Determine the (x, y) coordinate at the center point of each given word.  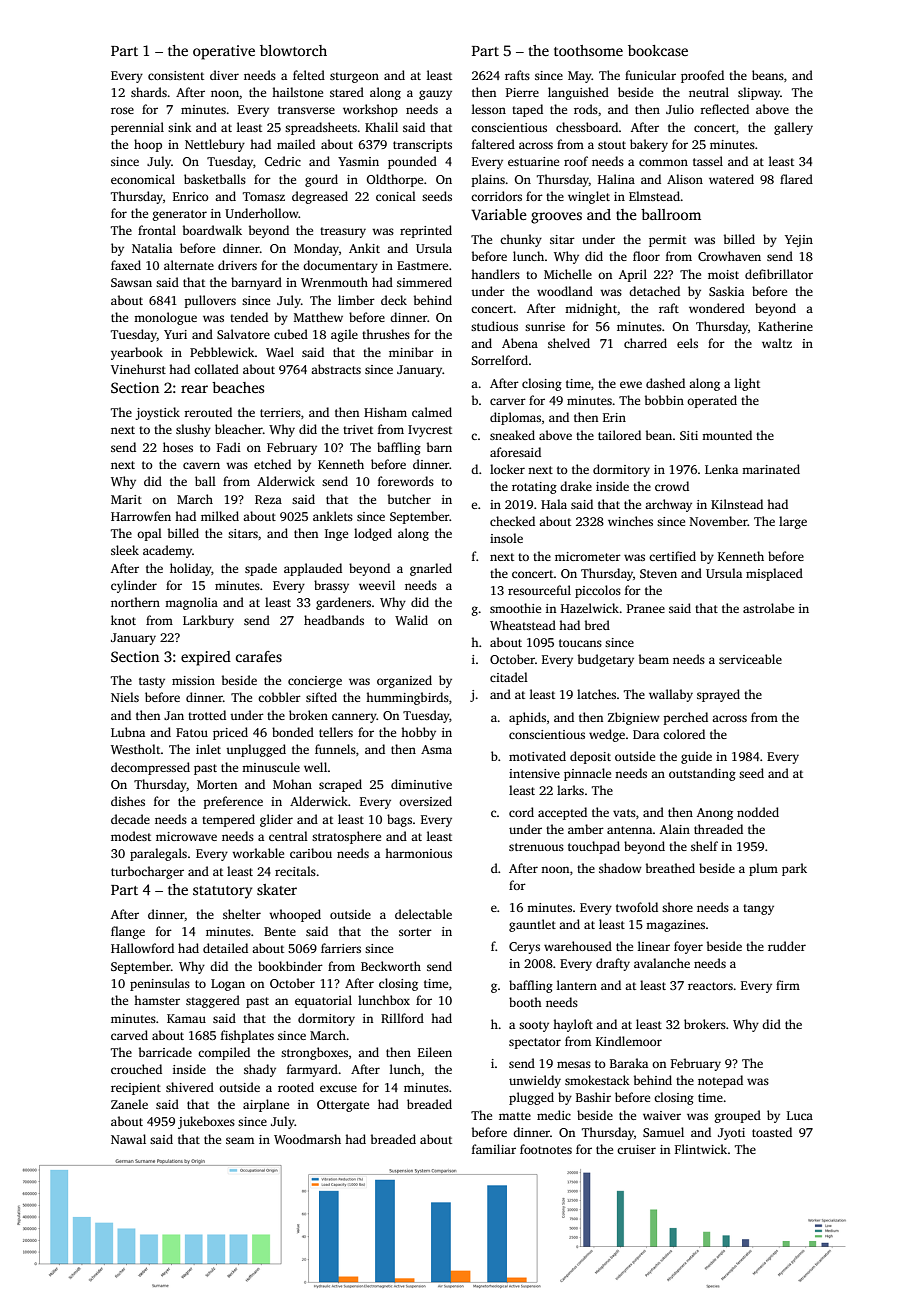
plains (488, 180)
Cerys (524, 948)
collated (216, 369)
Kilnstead (737, 504)
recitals (295, 871)
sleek (125, 550)
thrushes (386, 334)
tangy (758, 909)
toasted (772, 1132)
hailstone (297, 92)
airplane (266, 1105)
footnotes (546, 1149)
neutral (709, 92)
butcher (409, 499)
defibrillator (779, 274)
